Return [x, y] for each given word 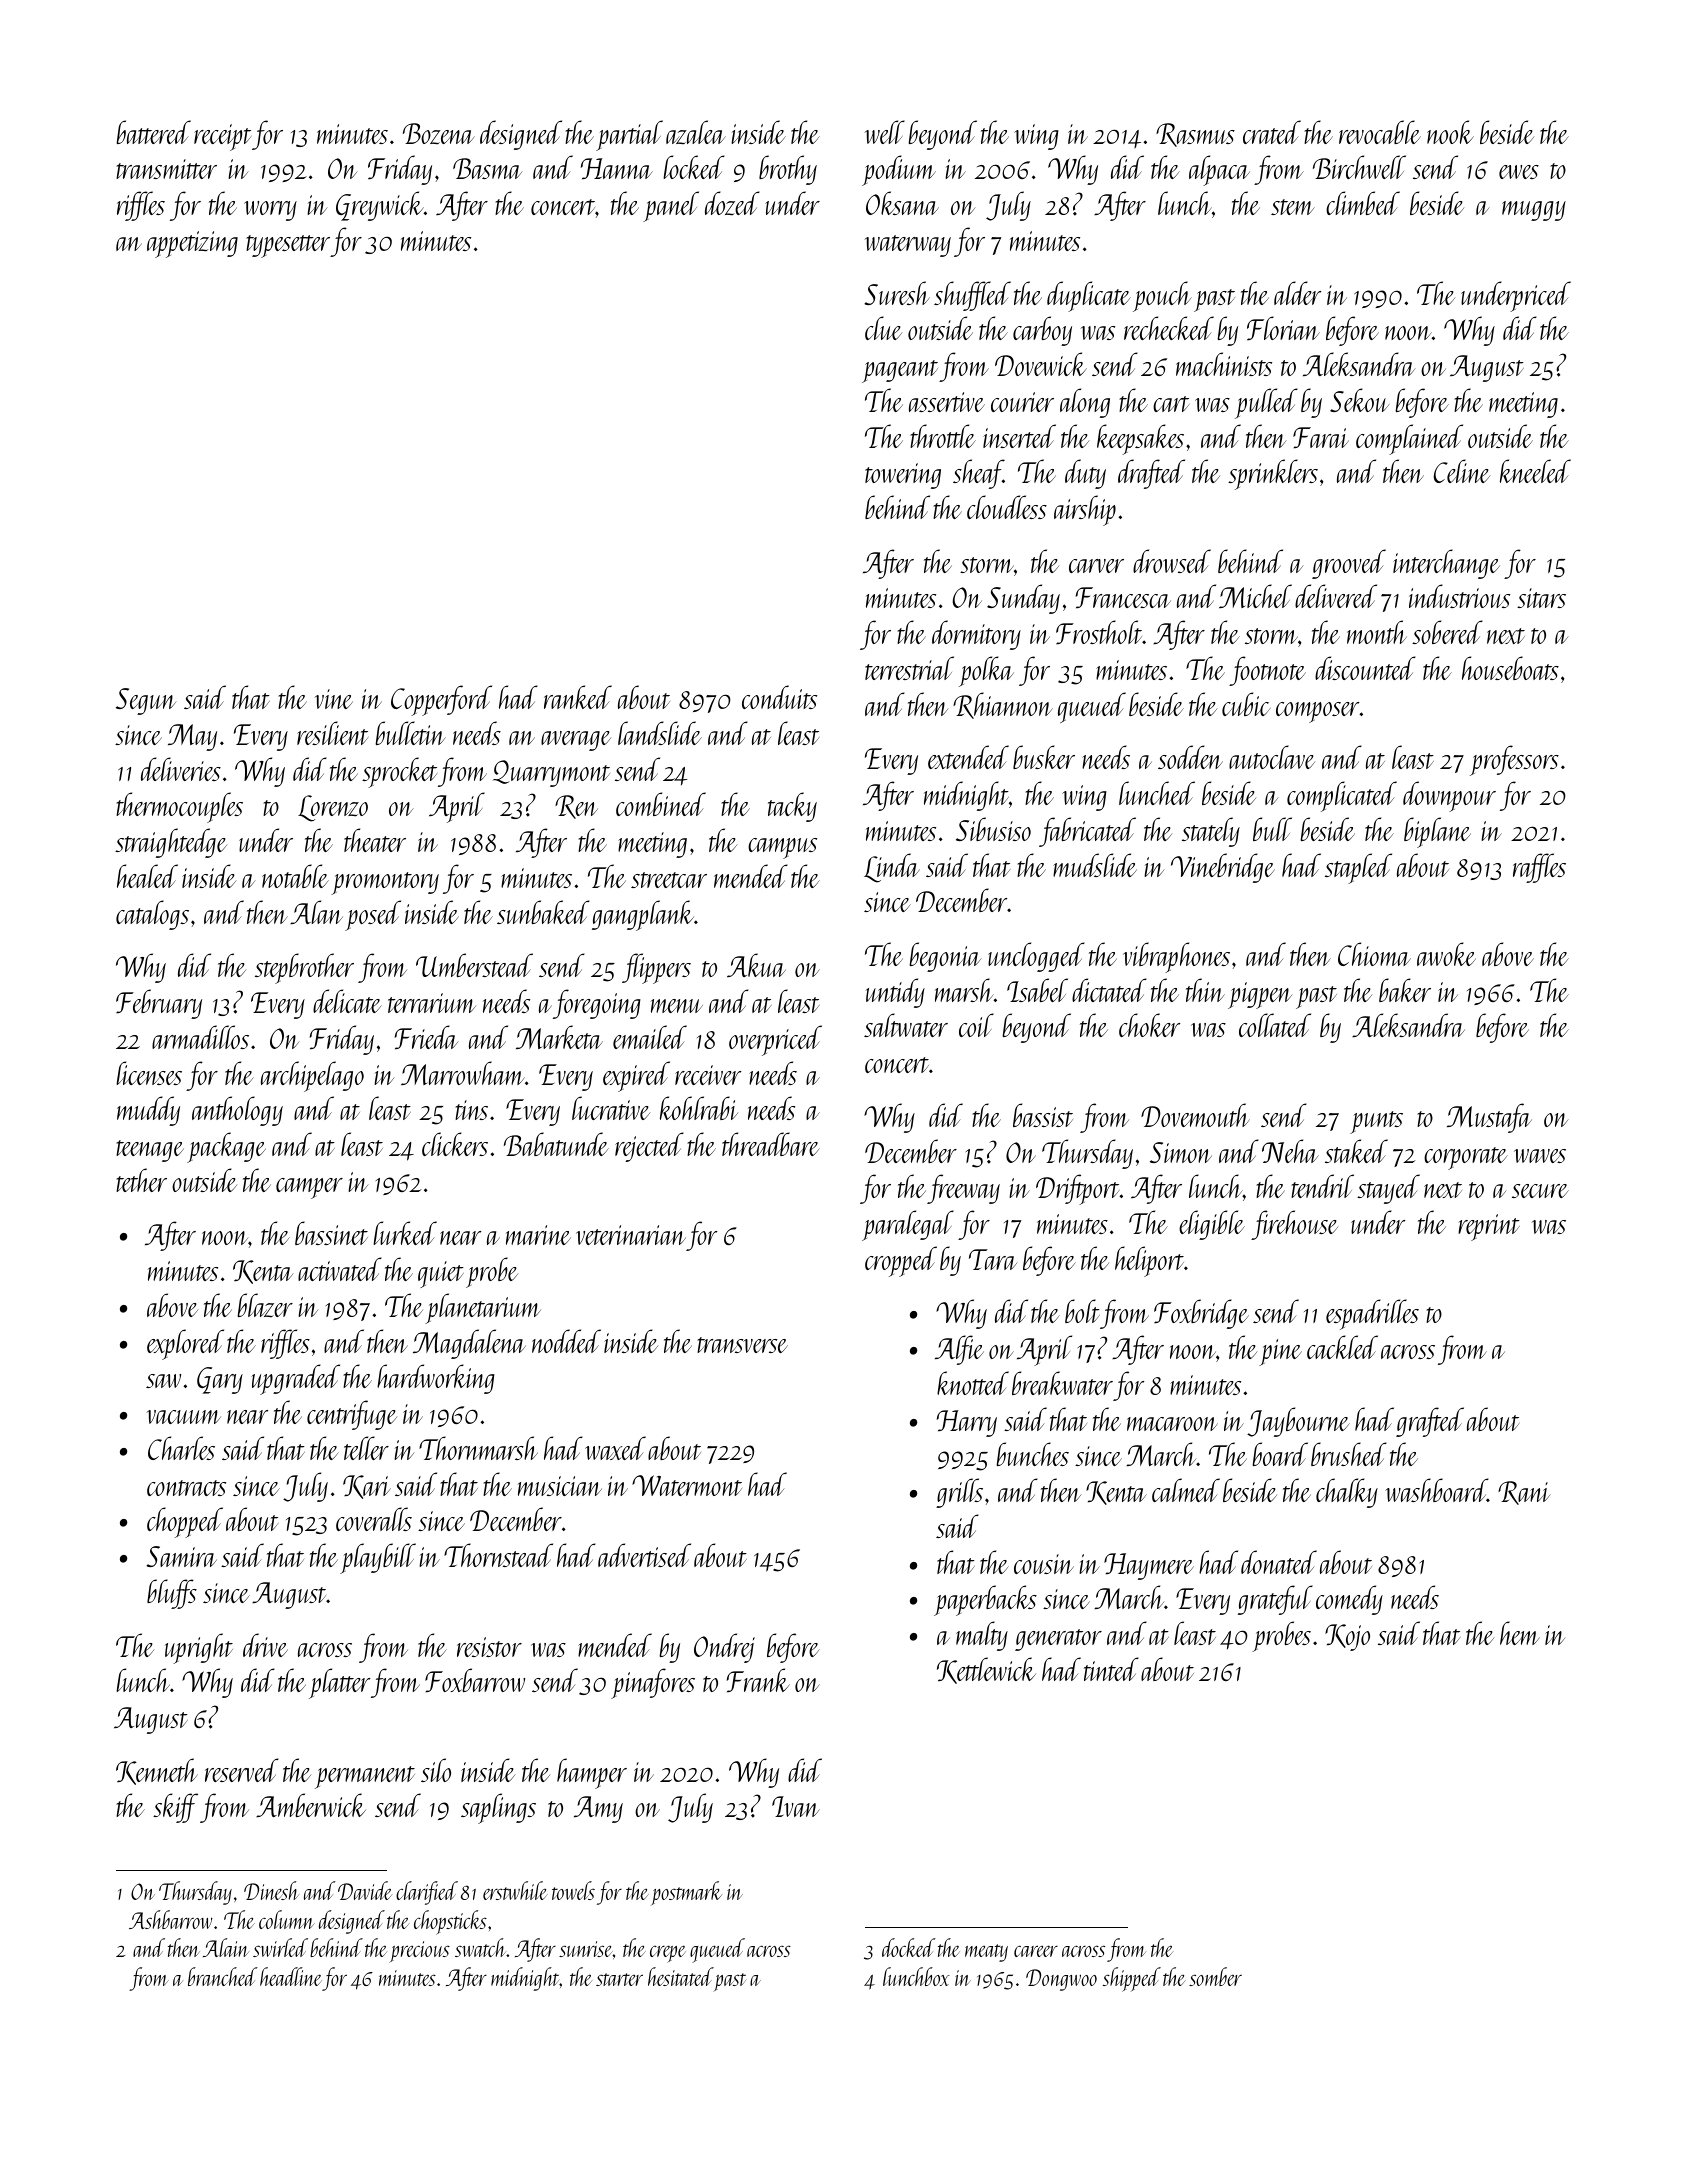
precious [419, 1952]
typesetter [288, 246]
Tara [993, 1259]
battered [153, 132]
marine [538, 1235]
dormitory [976, 635]
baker [1405, 990]
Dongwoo [1061, 1980]
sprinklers [1273, 474]
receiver [708, 1075]
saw [163, 1381]
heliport [1149, 1261]
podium [899, 170]
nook [1450, 132]
